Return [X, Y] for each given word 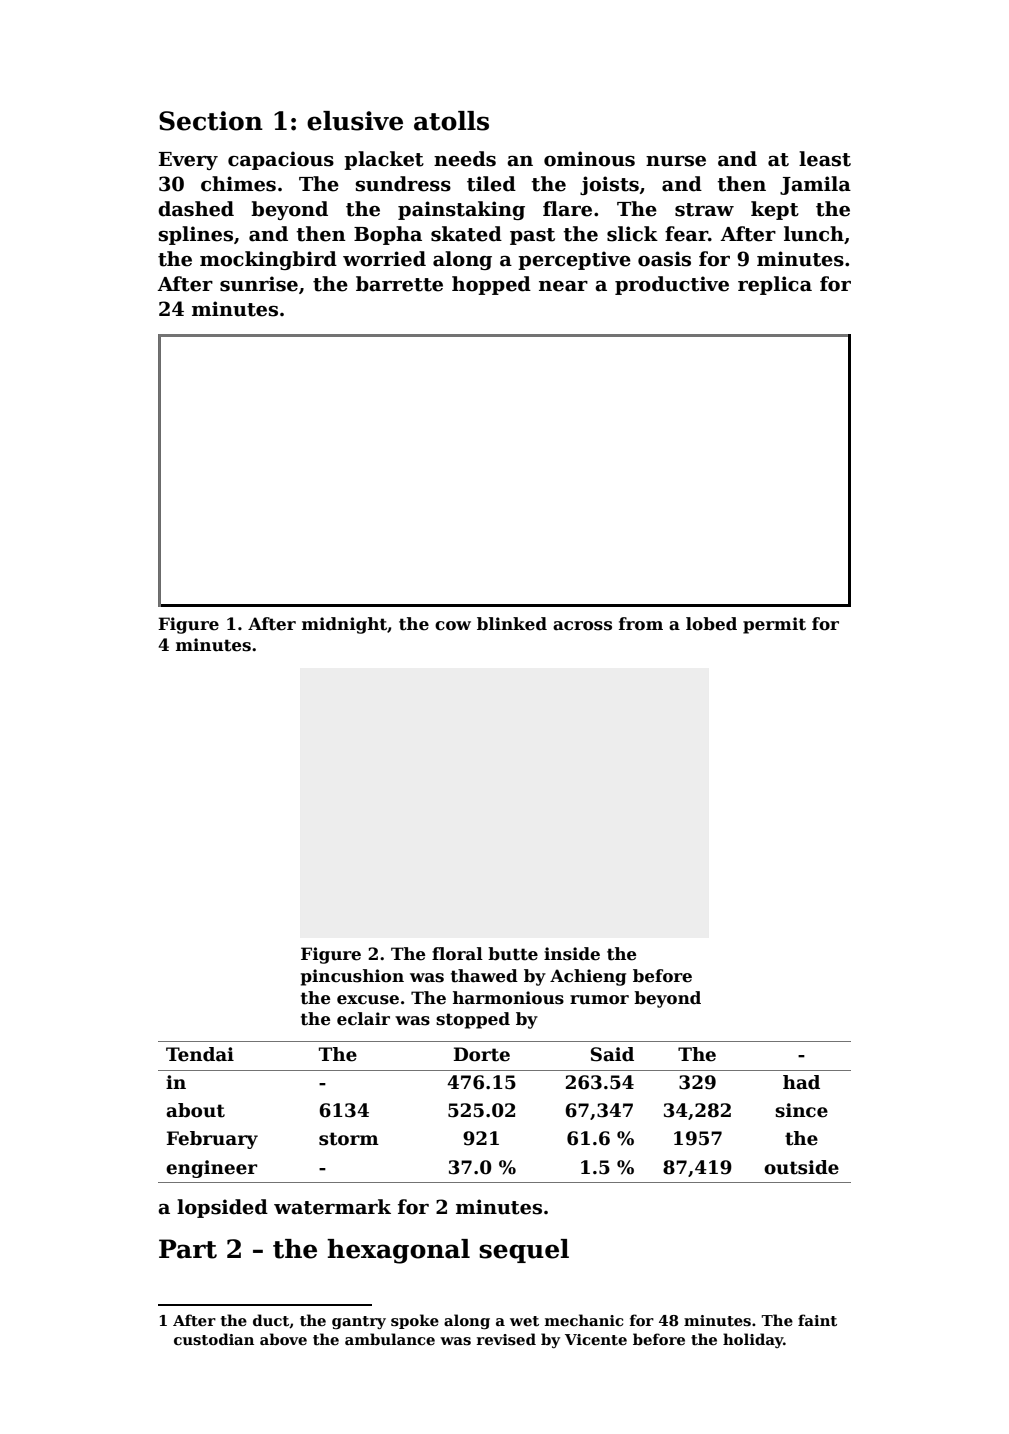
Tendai [200, 1054]
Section [211, 121]
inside [572, 954]
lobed [711, 624]
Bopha [388, 235]
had [801, 1082]
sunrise [259, 284]
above [283, 1339]
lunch [814, 234]
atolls [451, 121]
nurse [676, 161]
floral [457, 954]
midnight [344, 625]
